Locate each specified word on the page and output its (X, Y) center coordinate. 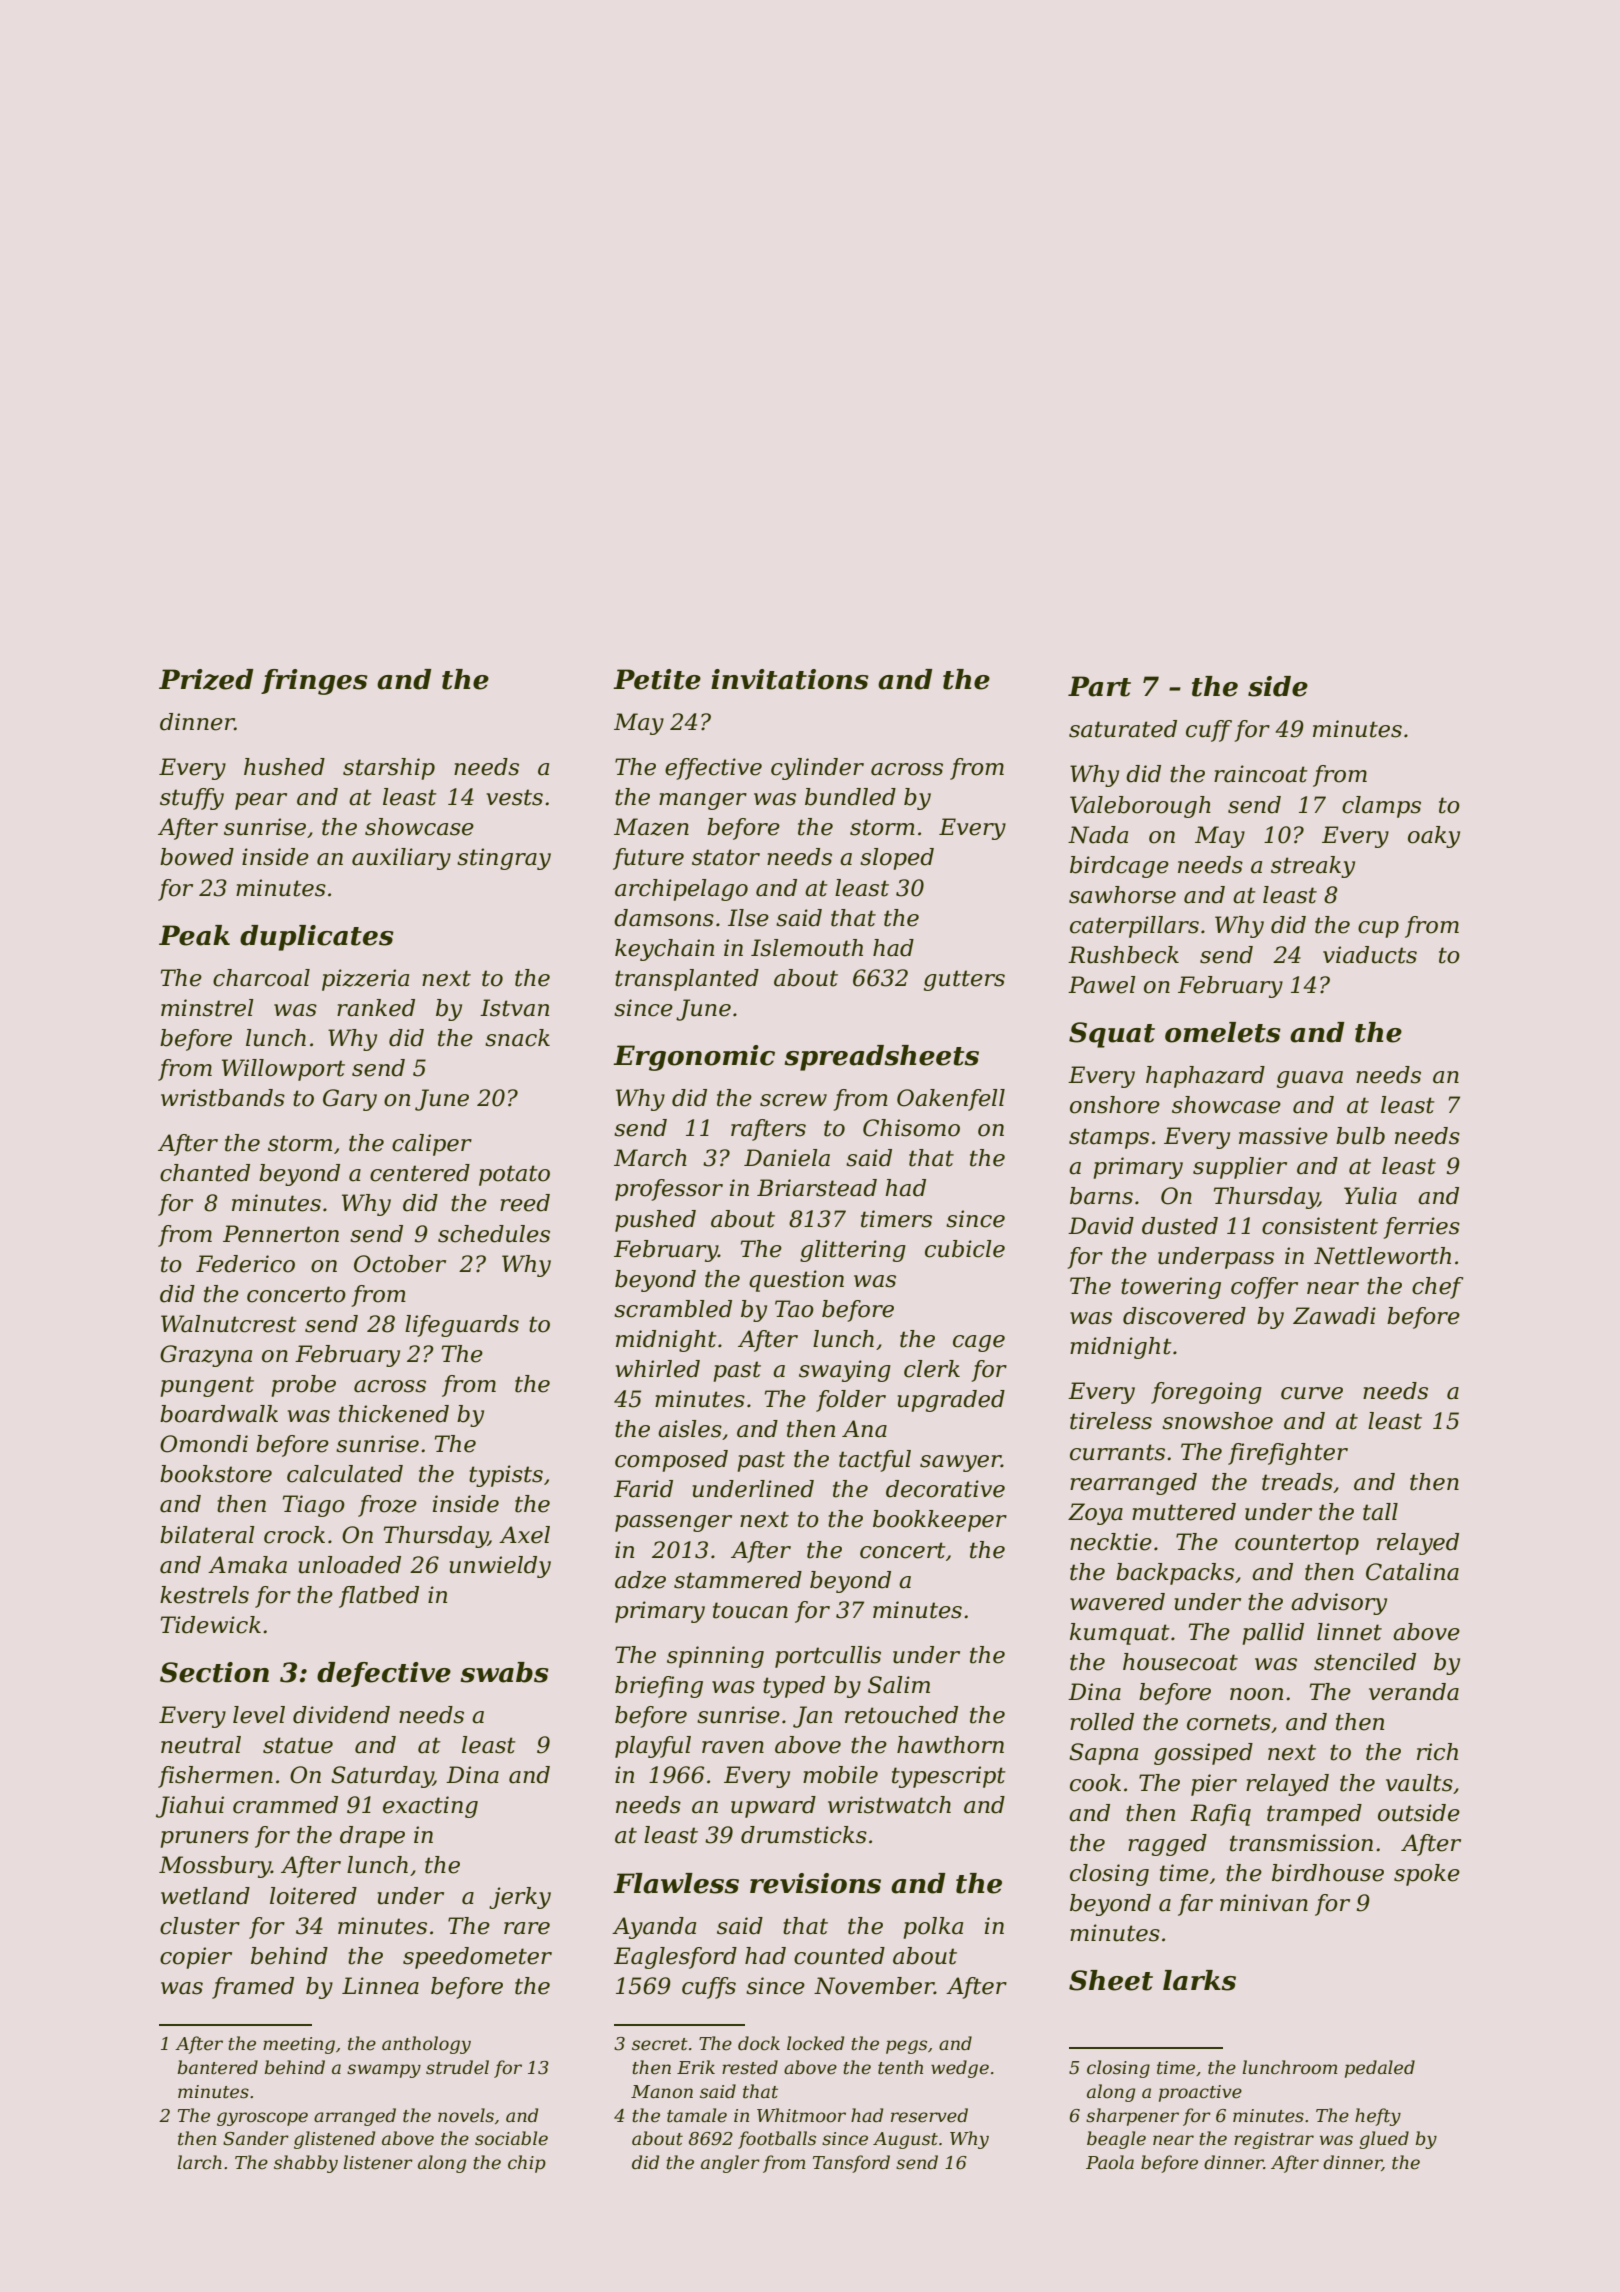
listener (378, 2162)
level (259, 1715)
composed (671, 1461)
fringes (314, 682)
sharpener (1132, 2117)
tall (1380, 1512)
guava (1310, 1079)
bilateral (207, 1535)
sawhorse (1122, 895)
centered (420, 1173)
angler (730, 2164)
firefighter (1288, 1454)
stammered (738, 1580)
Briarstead (817, 1188)
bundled (850, 797)
